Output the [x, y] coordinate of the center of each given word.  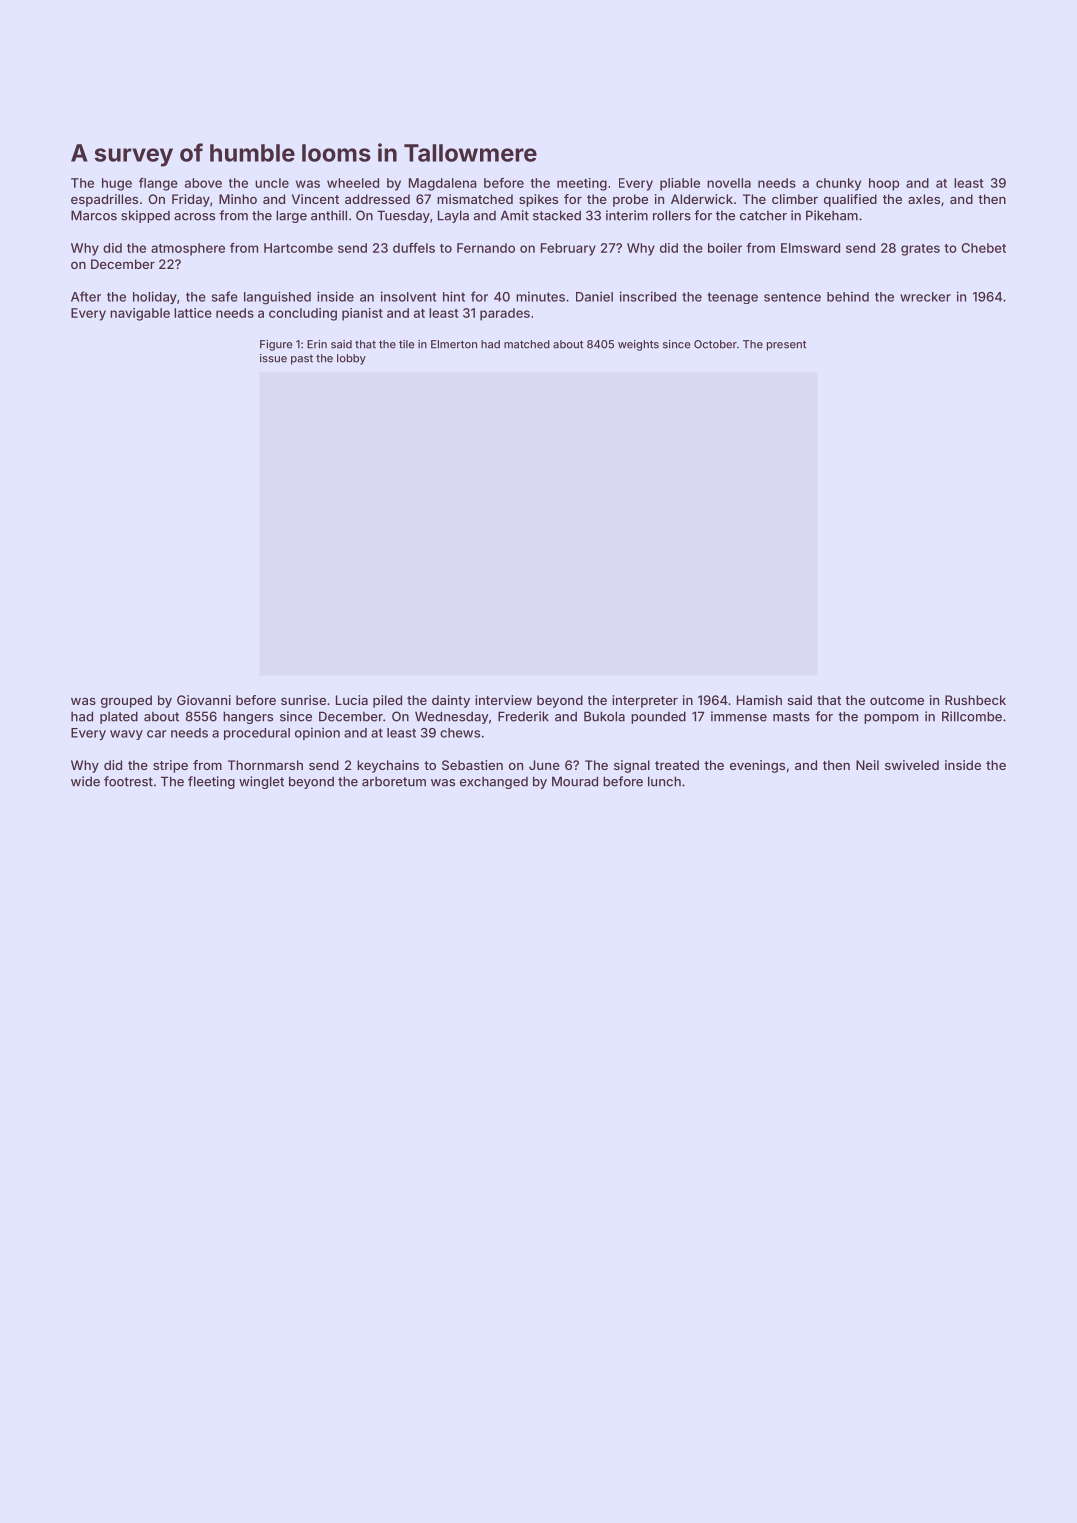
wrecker [925, 297]
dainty [451, 701]
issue [273, 358]
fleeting [211, 782]
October [715, 344]
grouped [126, 701]
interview [503, 700]
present [786, 345]
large [291, 216]
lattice [193, 313]
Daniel [594, 296]
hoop [884, 184]
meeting [582, 184]
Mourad [575, 781]
